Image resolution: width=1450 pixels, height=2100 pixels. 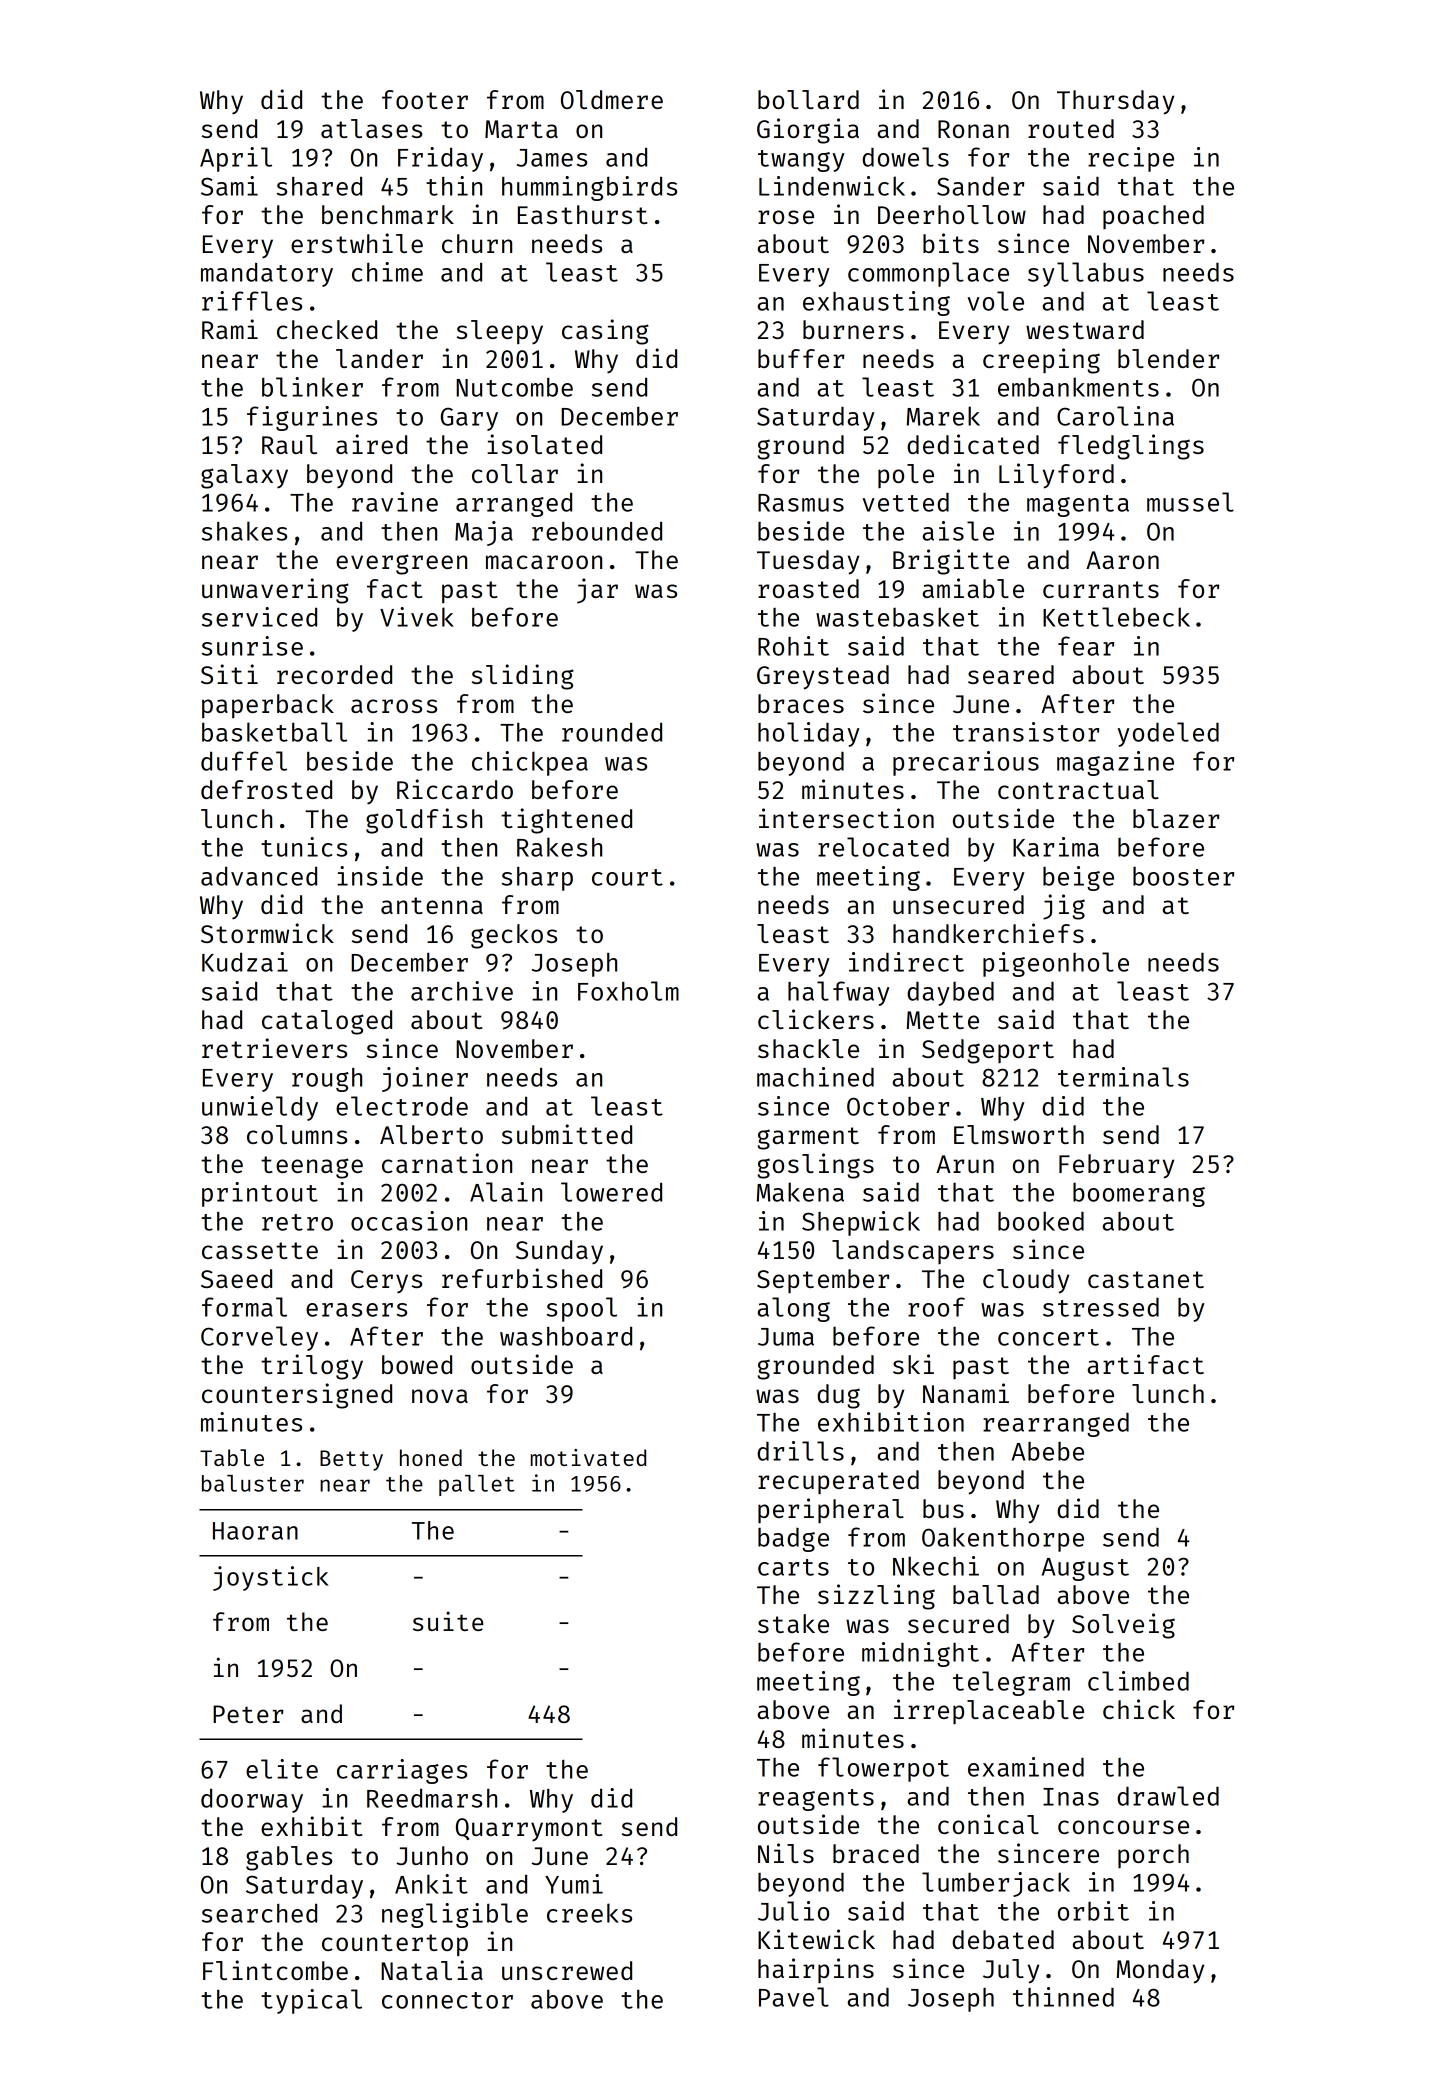 I want to click on boomerang, so click(x=1139, y=1195).
